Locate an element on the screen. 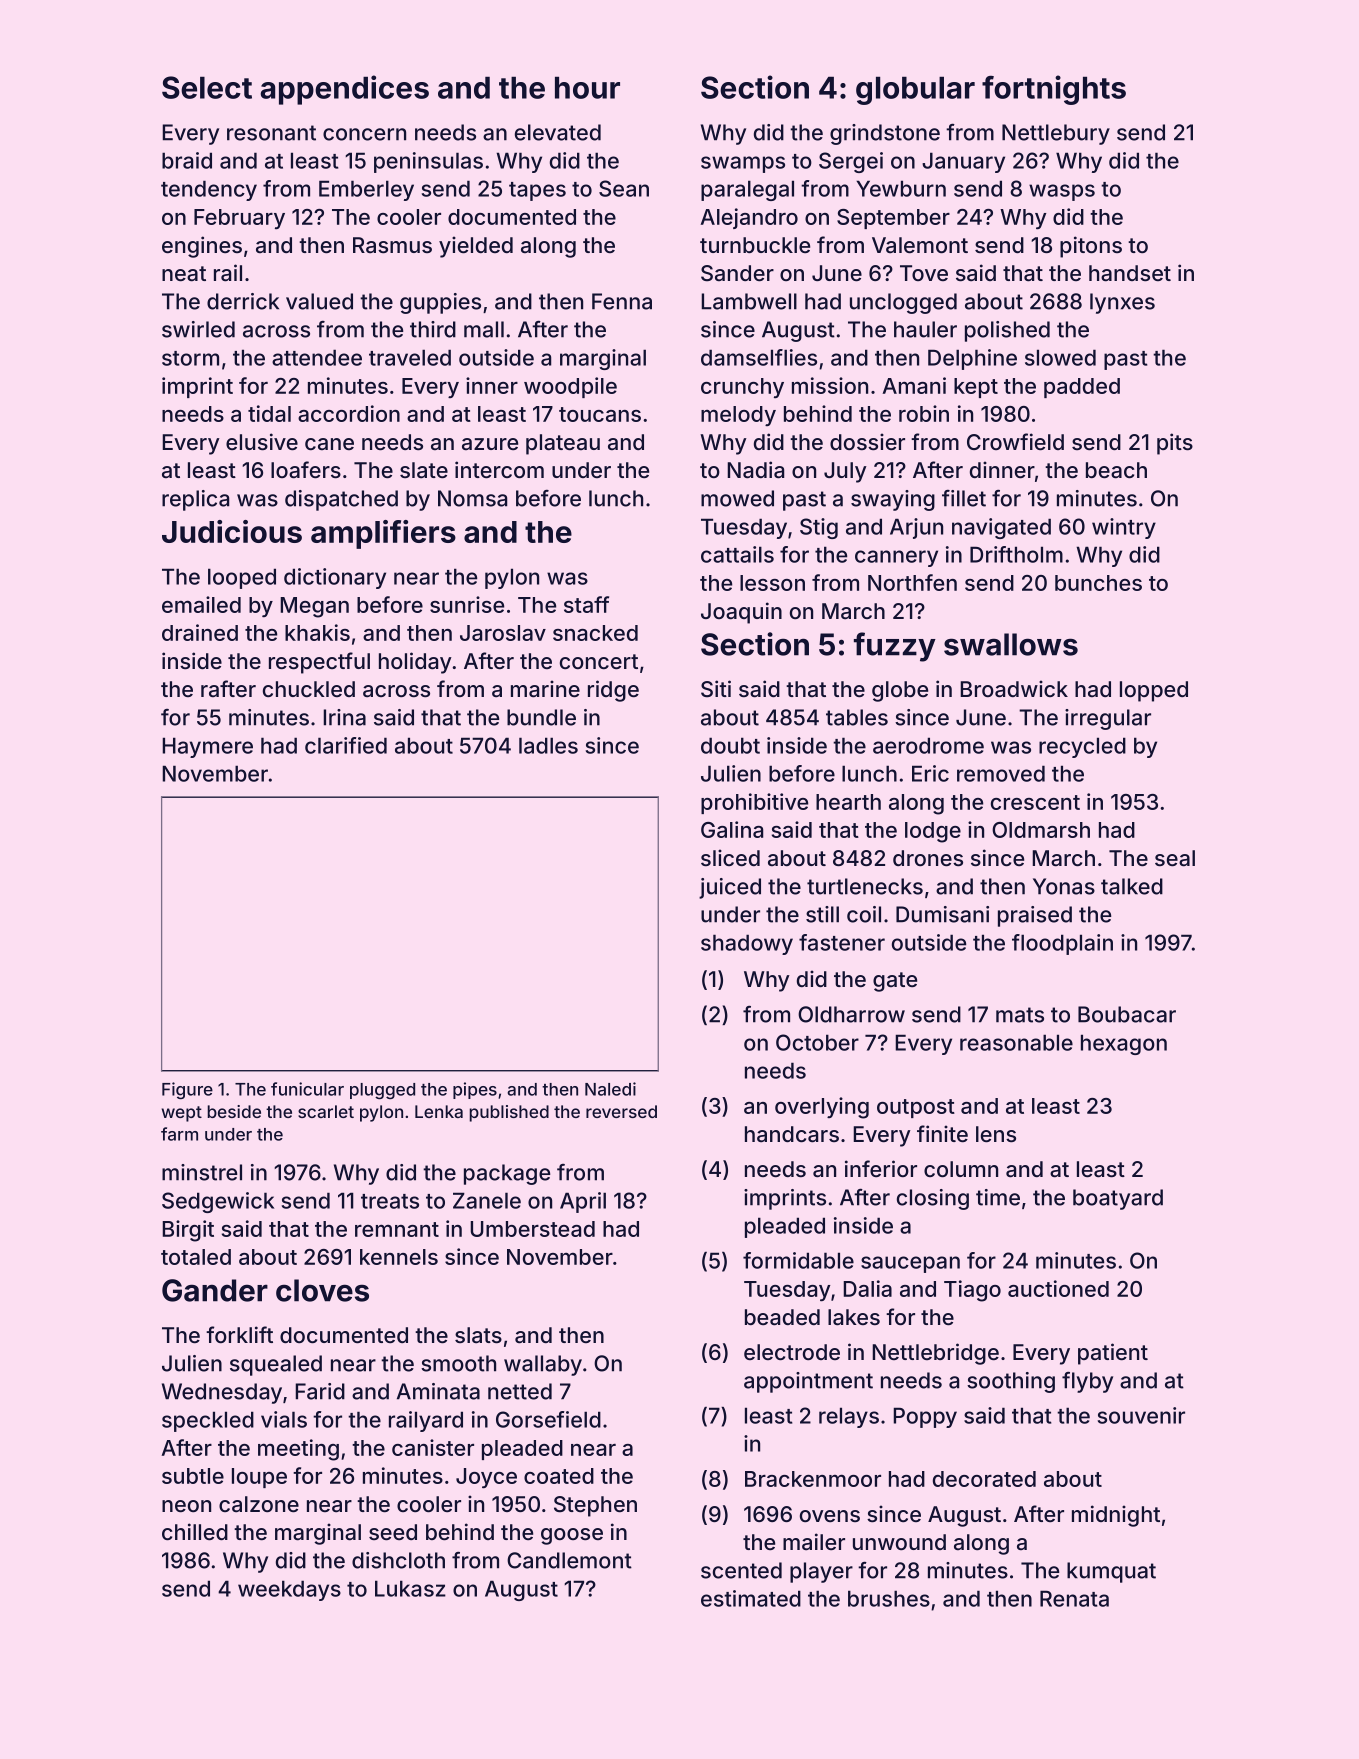 The height and width of the screenshot is (1759, 1359). bunches is located at coordinates (1098, 583).
